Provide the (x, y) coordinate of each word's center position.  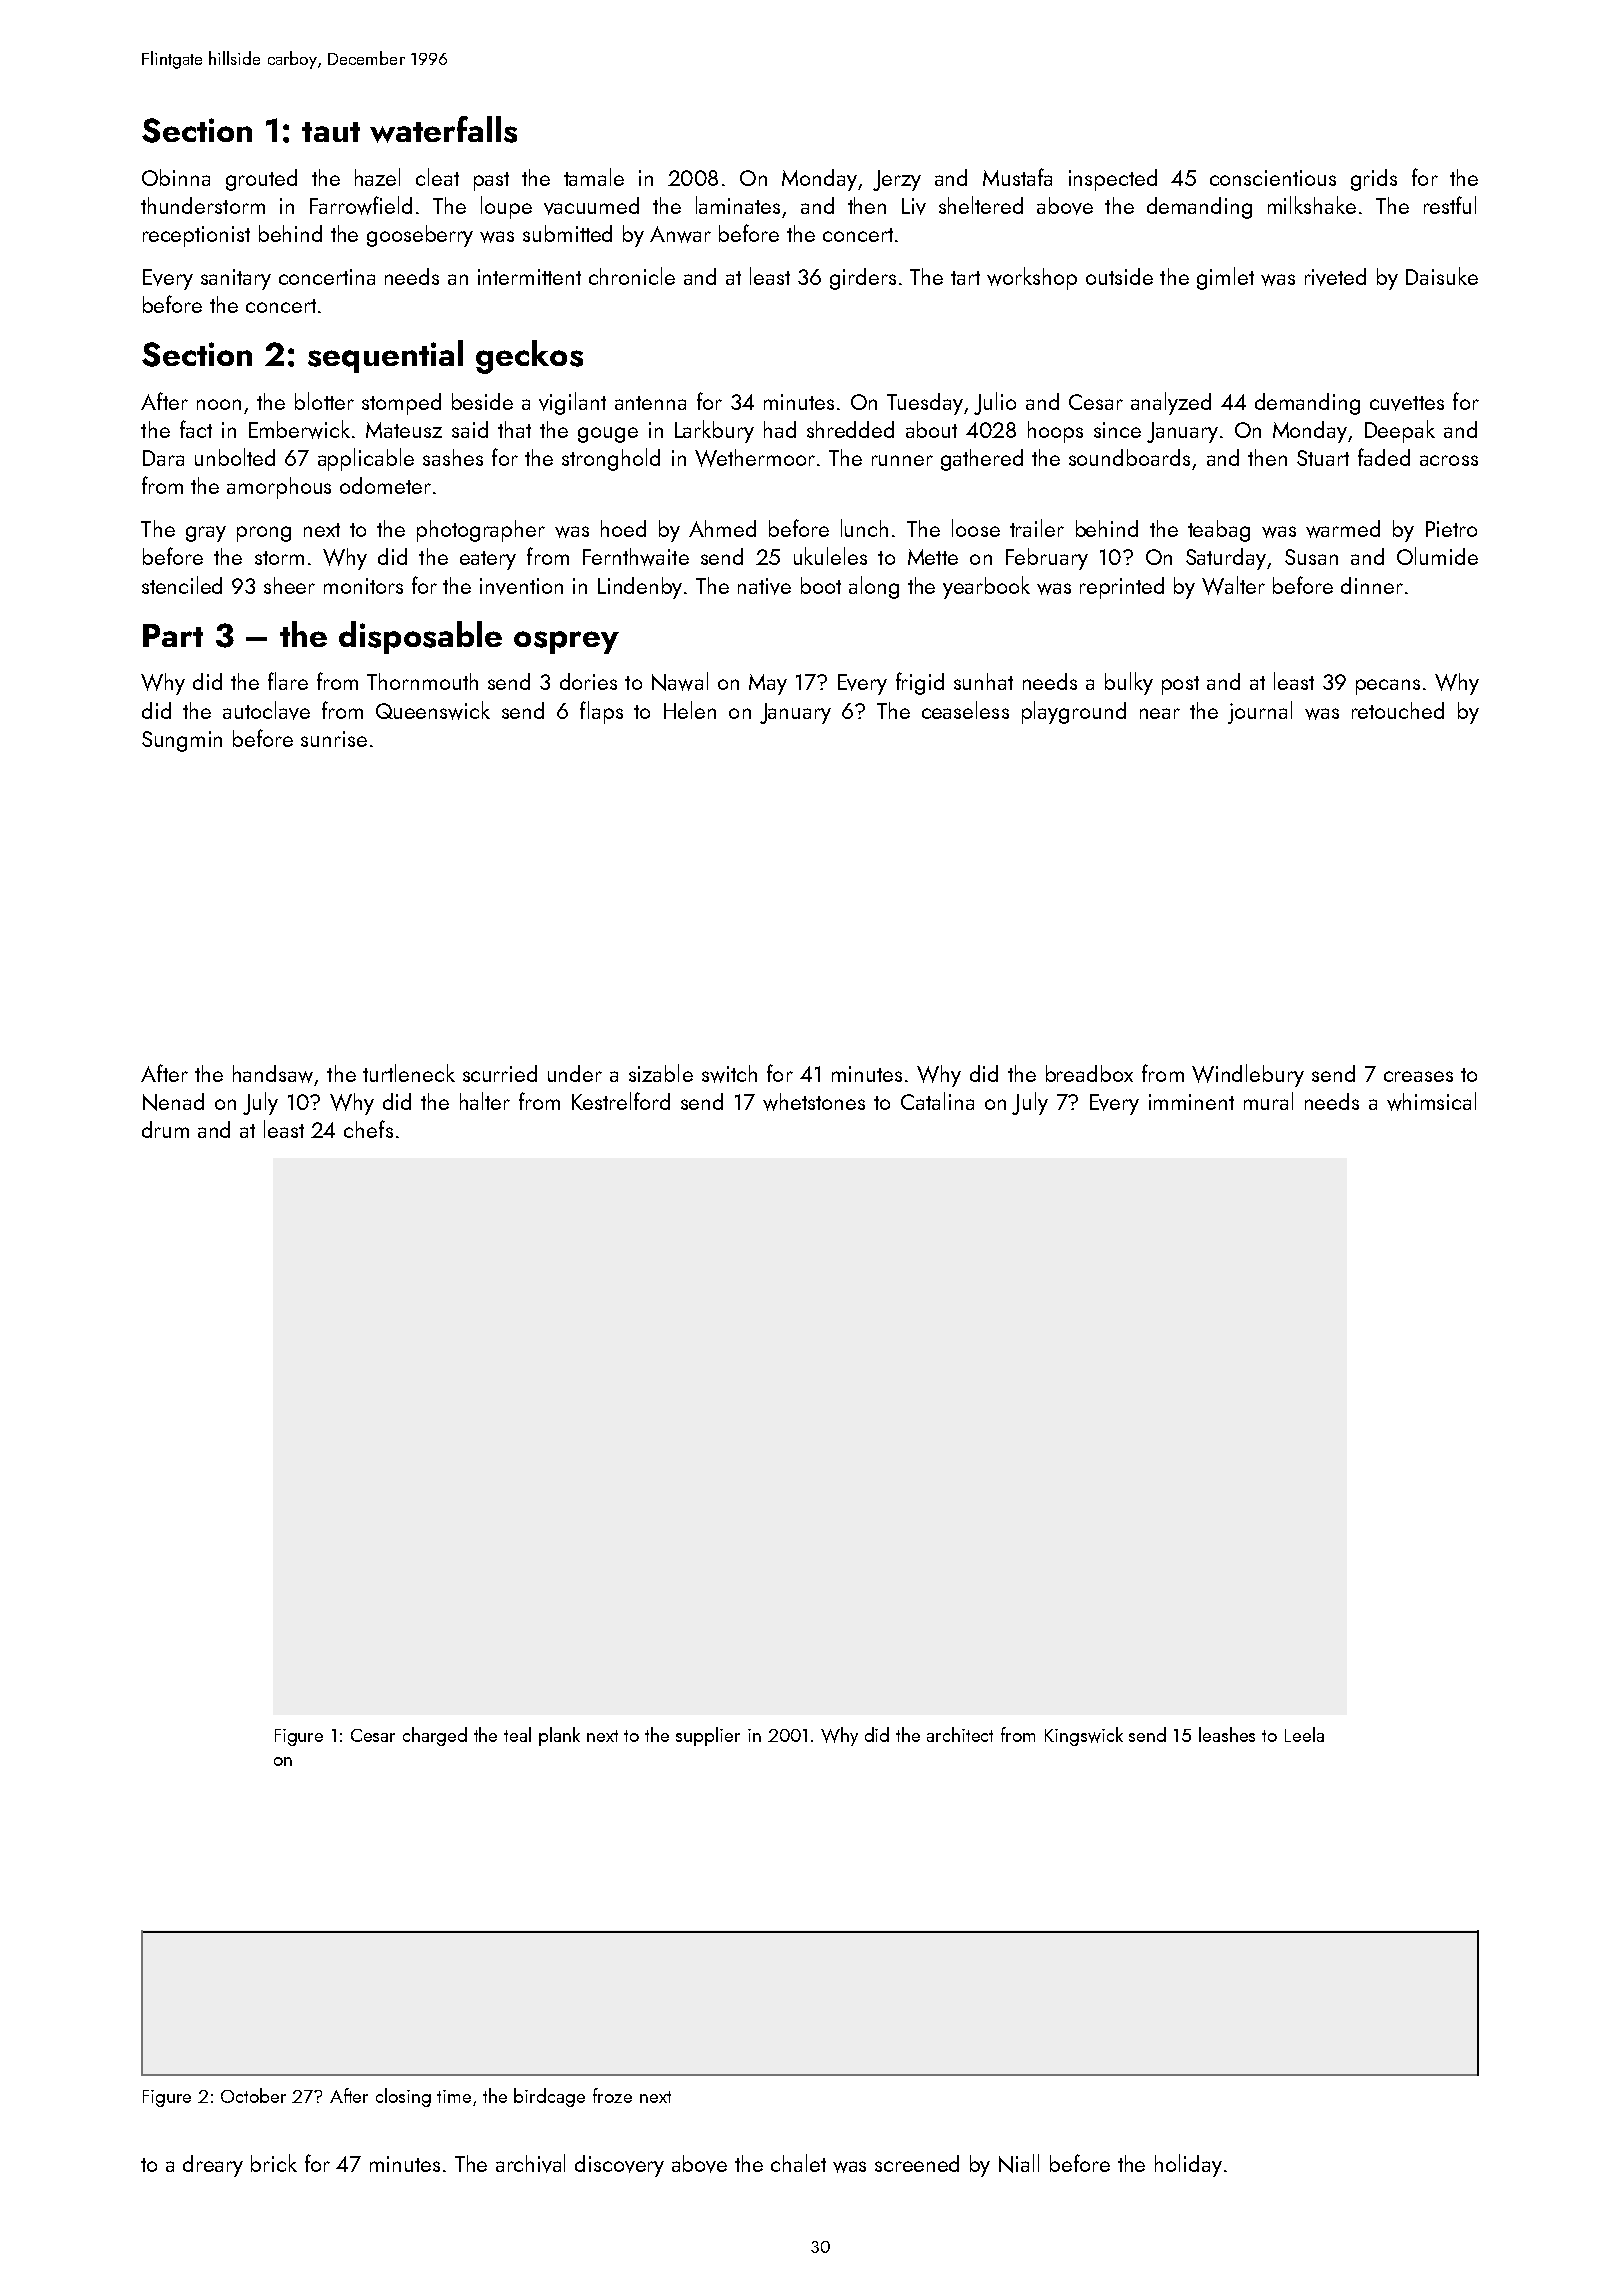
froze (612, 2095)
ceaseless (965, 710)
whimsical (1431, 1101)
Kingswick (1084, 1736)
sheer (289, 585)
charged (435, 1736)
